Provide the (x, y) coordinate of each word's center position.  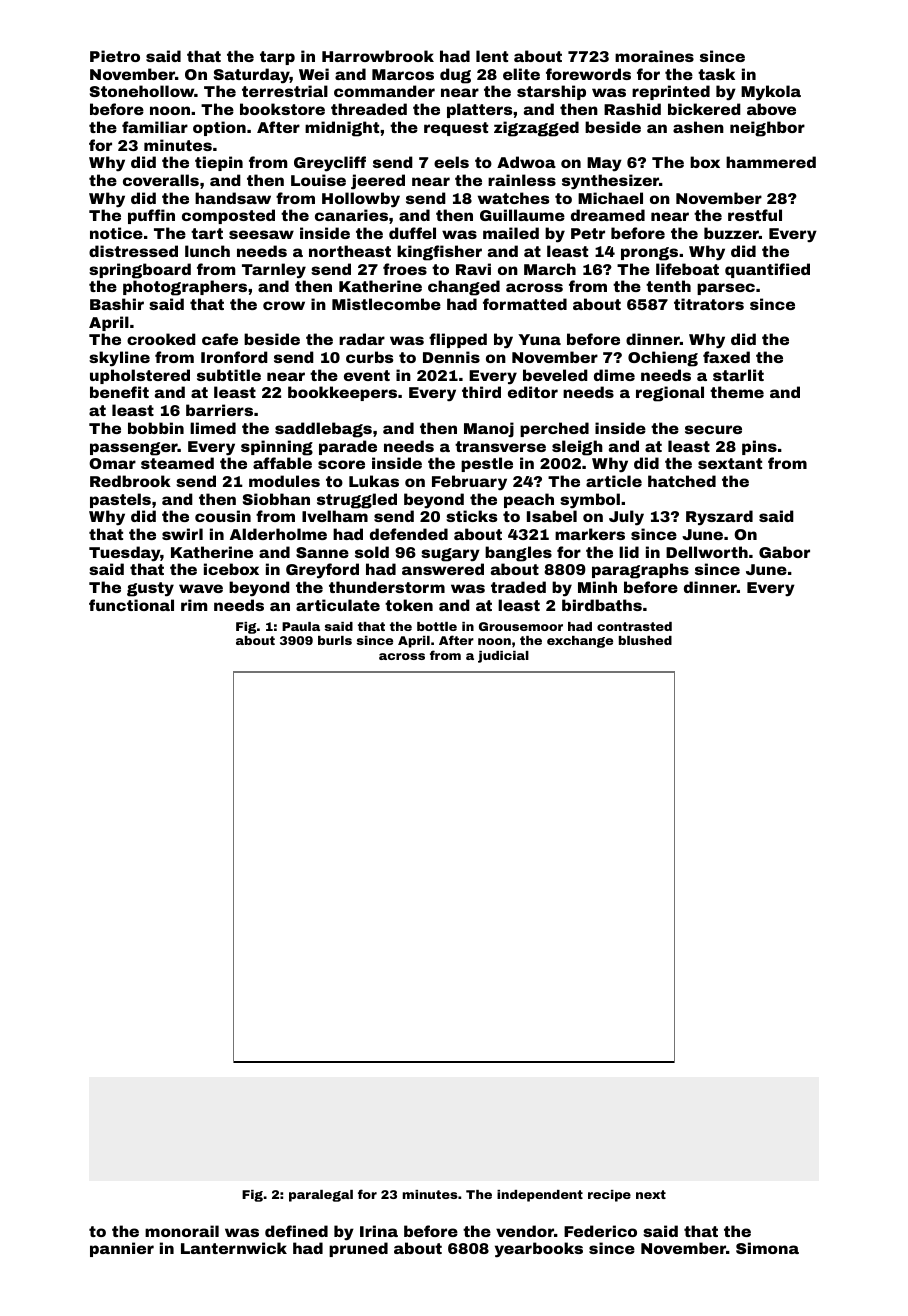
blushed (645, 640)
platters (479, 110)
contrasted (634, 626)
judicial (503, 657)
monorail (182, 1231)
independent (540, 1196)
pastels (120, 500)
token (409, 605)
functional (131, 605)
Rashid (632, 109)
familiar (155, 127)
